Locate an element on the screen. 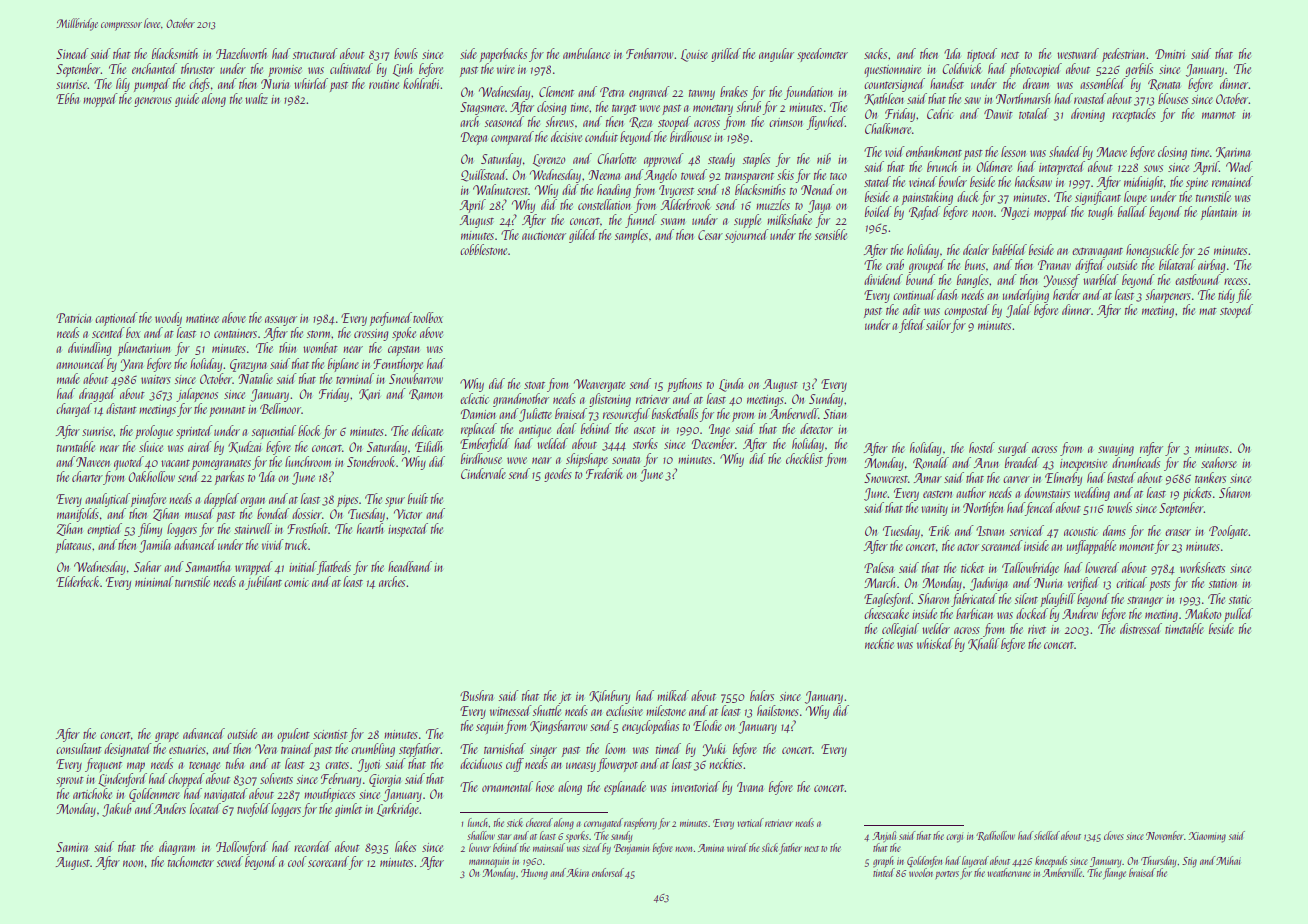  vanity is located at coordinates (934, 510).
